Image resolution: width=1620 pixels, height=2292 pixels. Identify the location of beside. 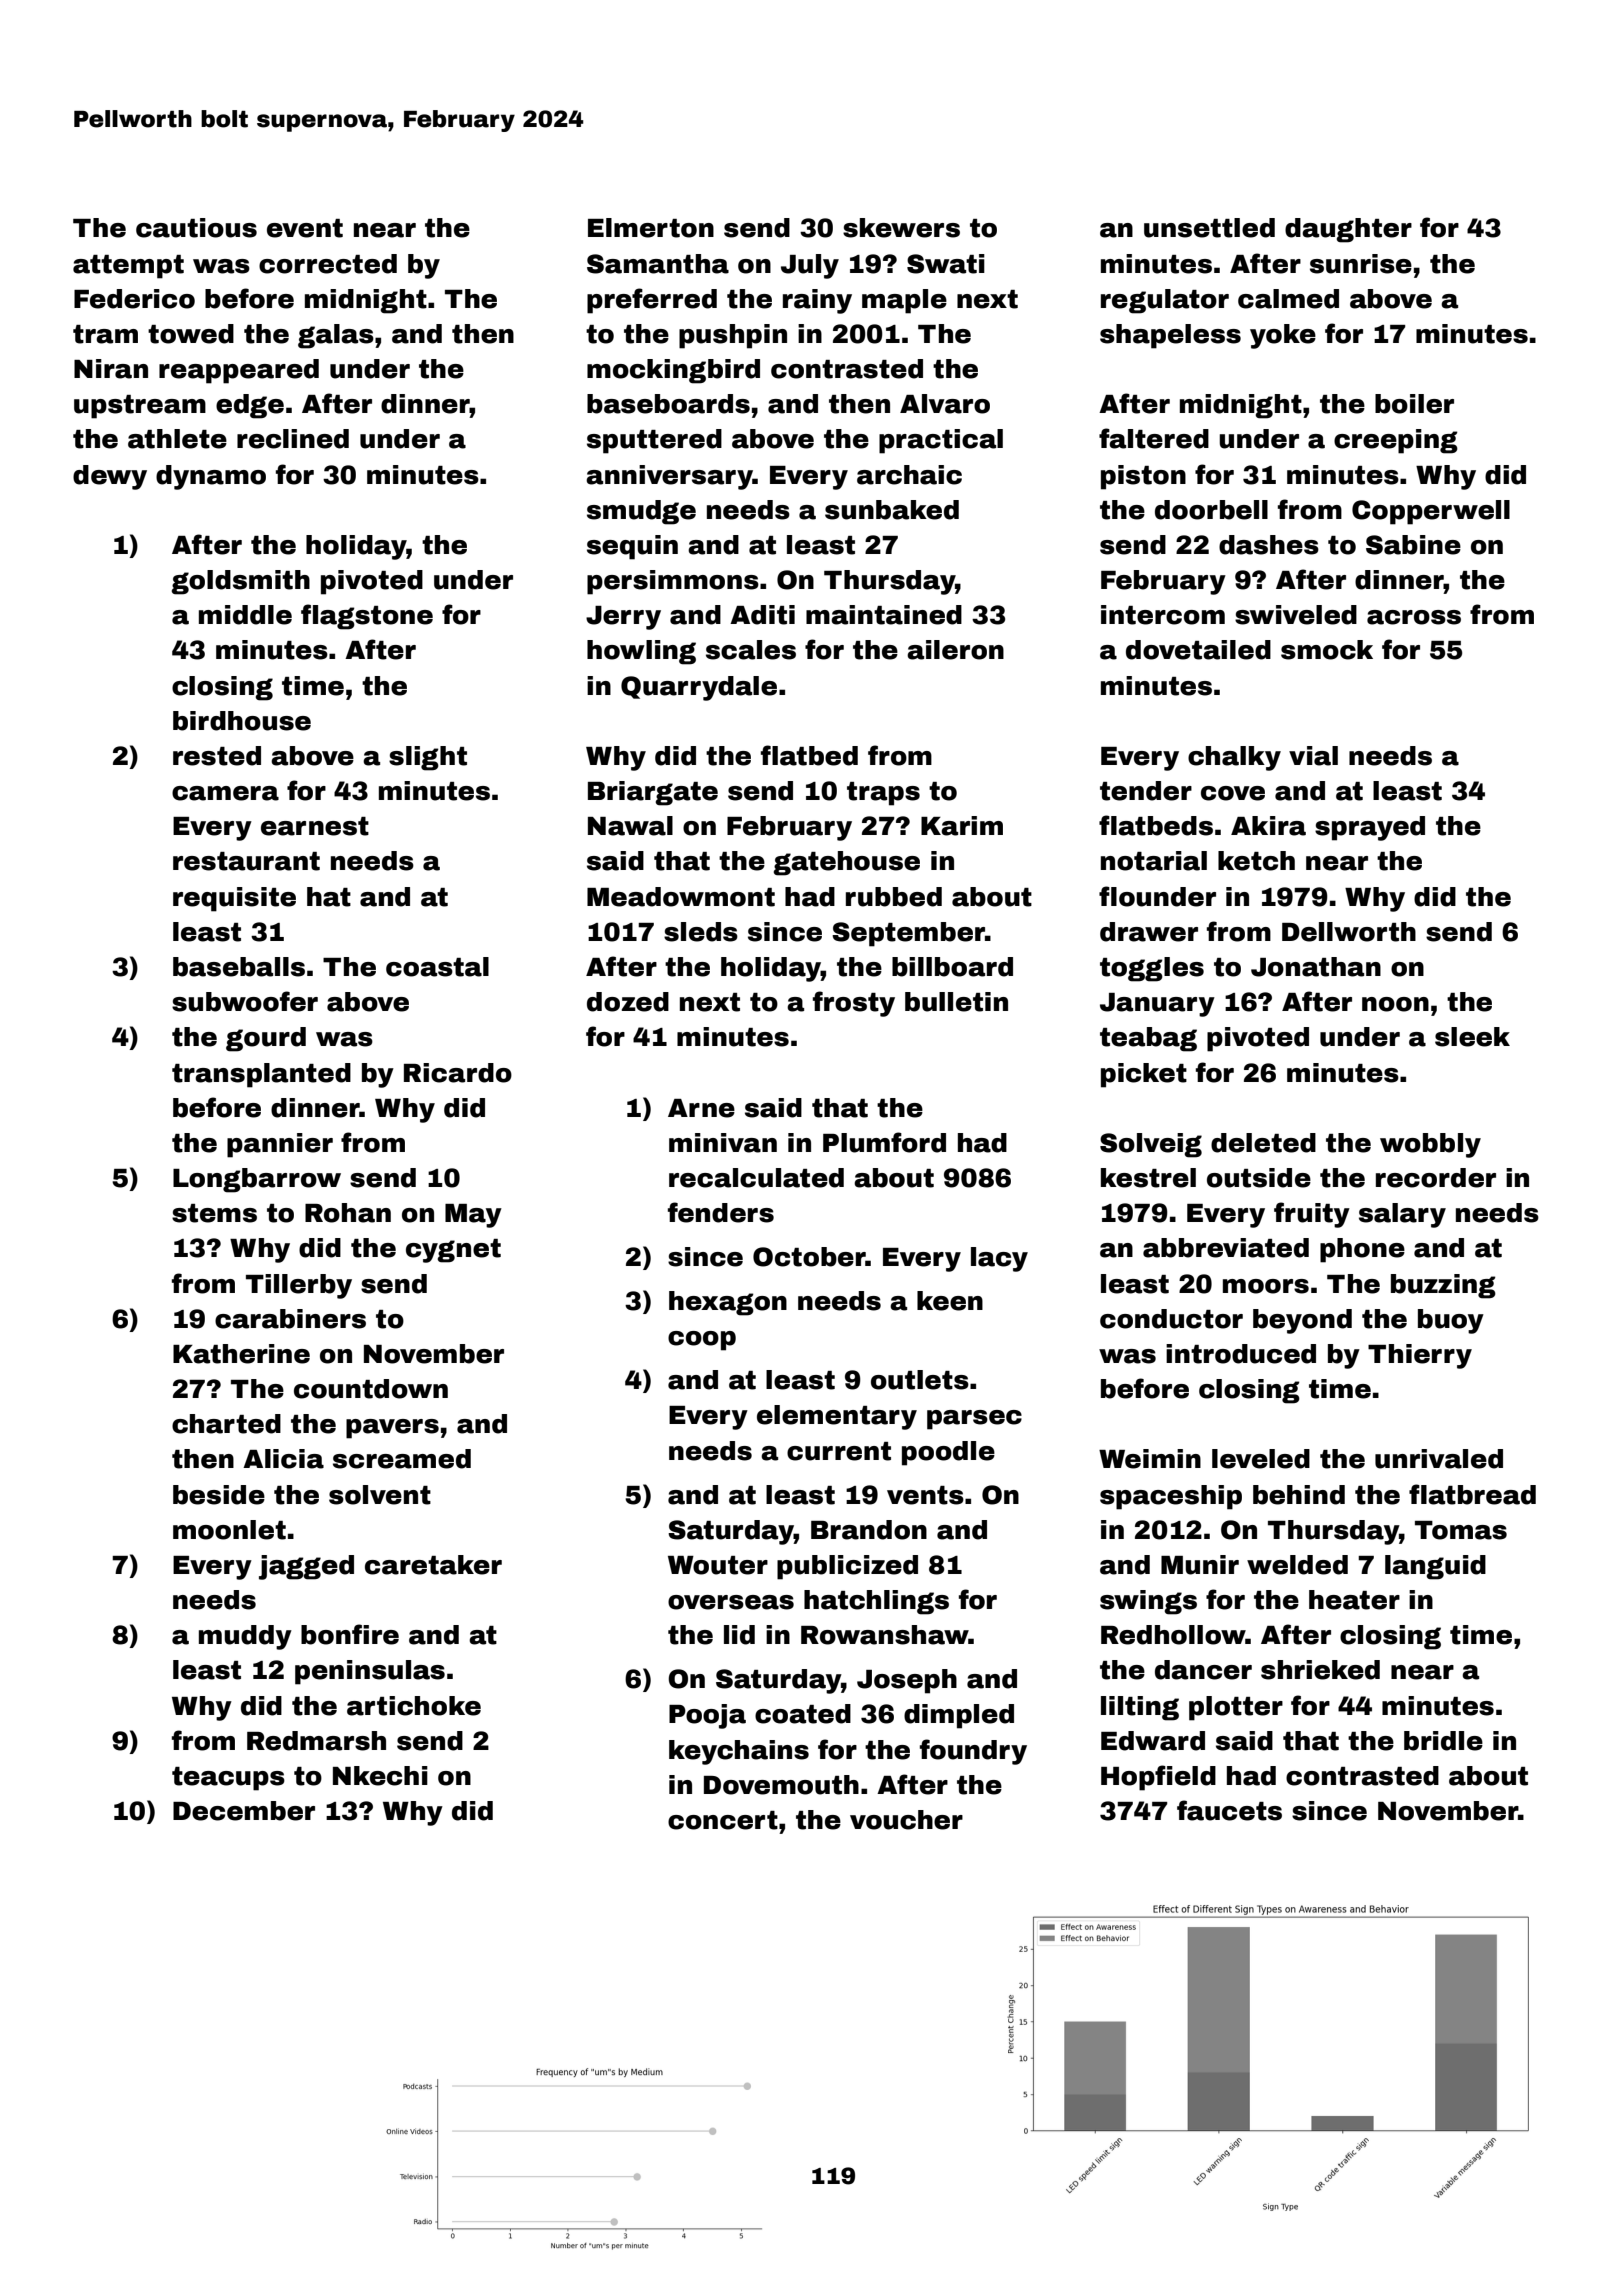
(219, 1495).
